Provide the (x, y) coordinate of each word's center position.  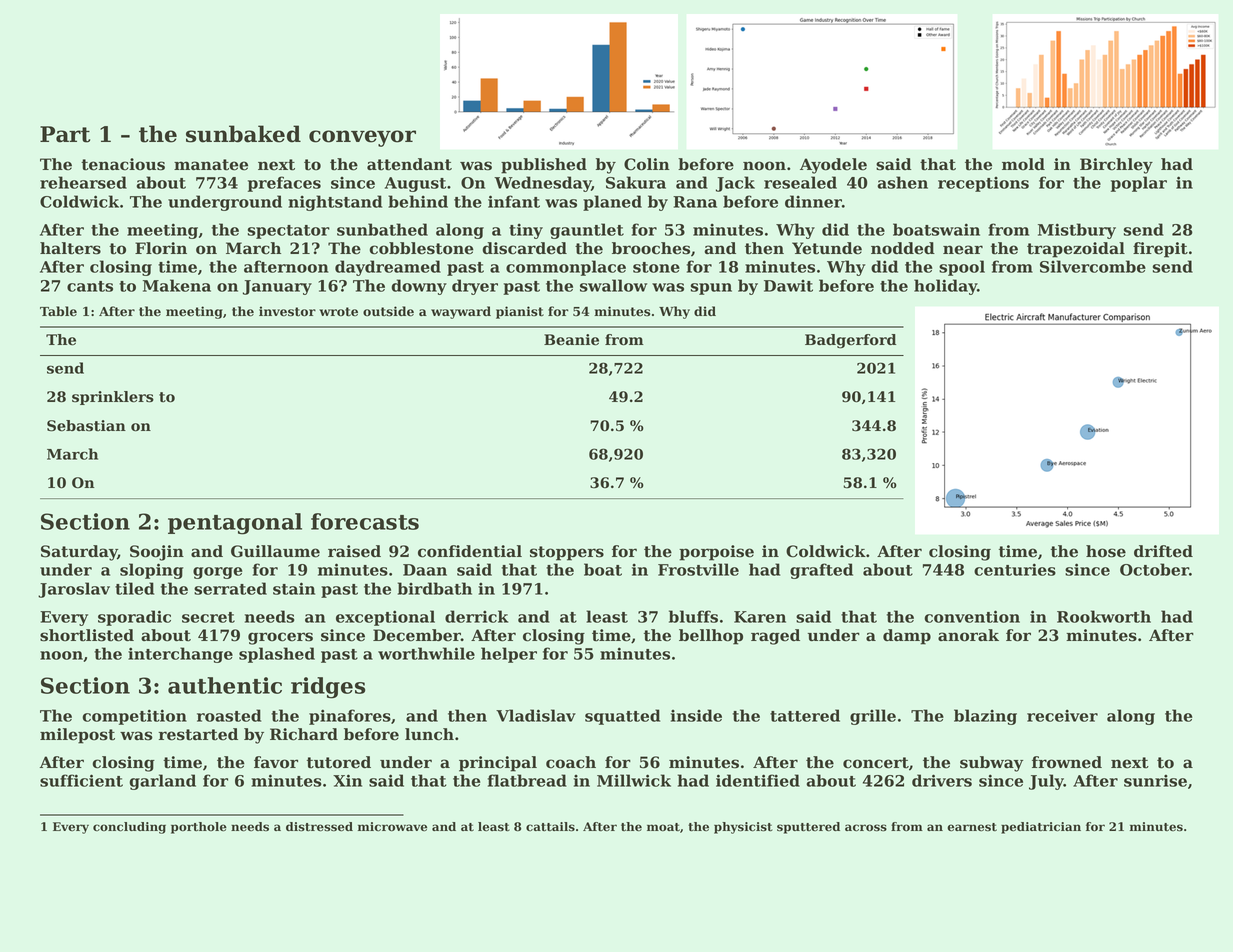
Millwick (634, 780)
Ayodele (833, 166)
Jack (735, 184)
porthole (199, 828)
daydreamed (388, 268)
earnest (972, 827)
